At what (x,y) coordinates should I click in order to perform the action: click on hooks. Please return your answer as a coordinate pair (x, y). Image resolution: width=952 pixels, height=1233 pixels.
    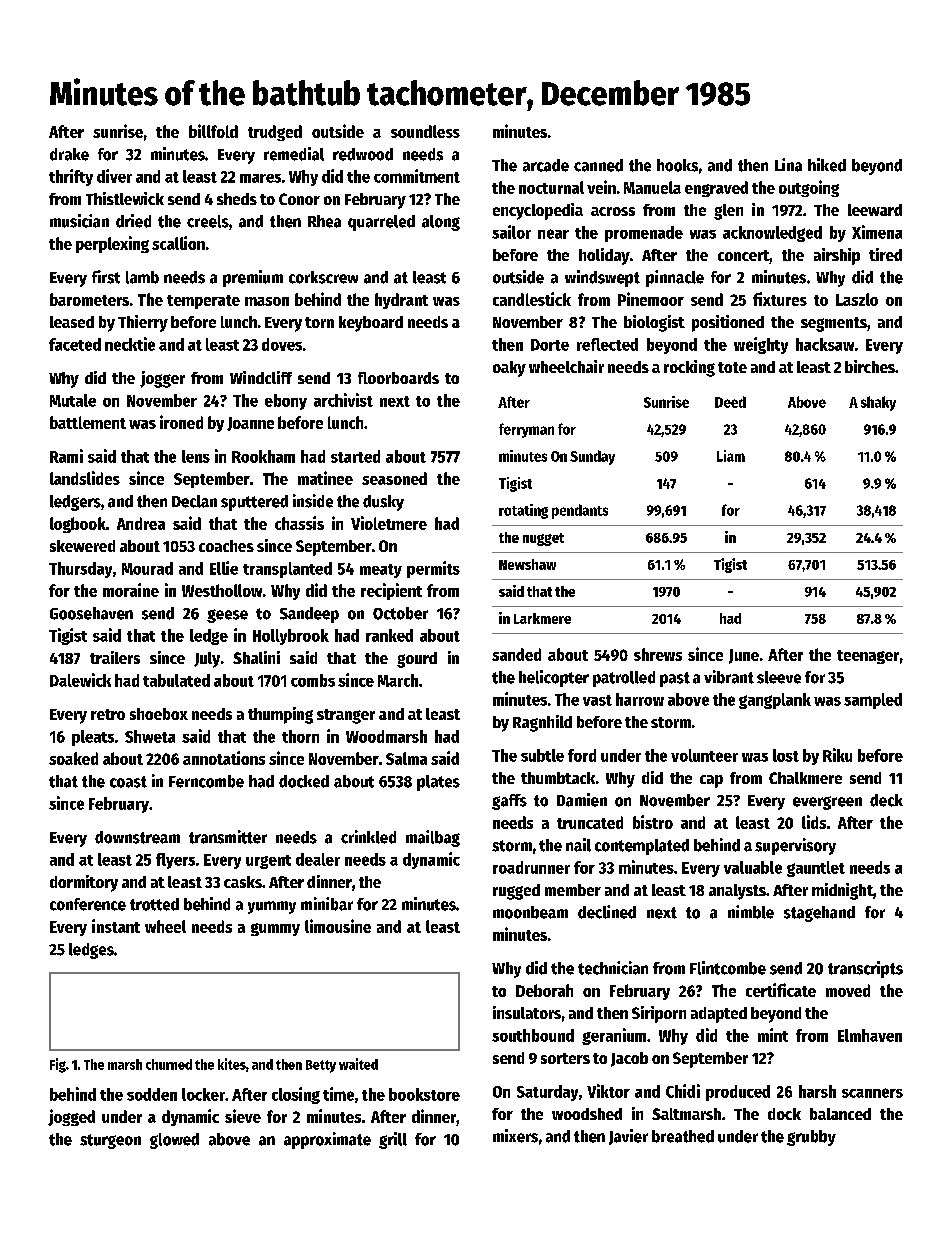
    Looking at the image, I should click on (677, 165).
